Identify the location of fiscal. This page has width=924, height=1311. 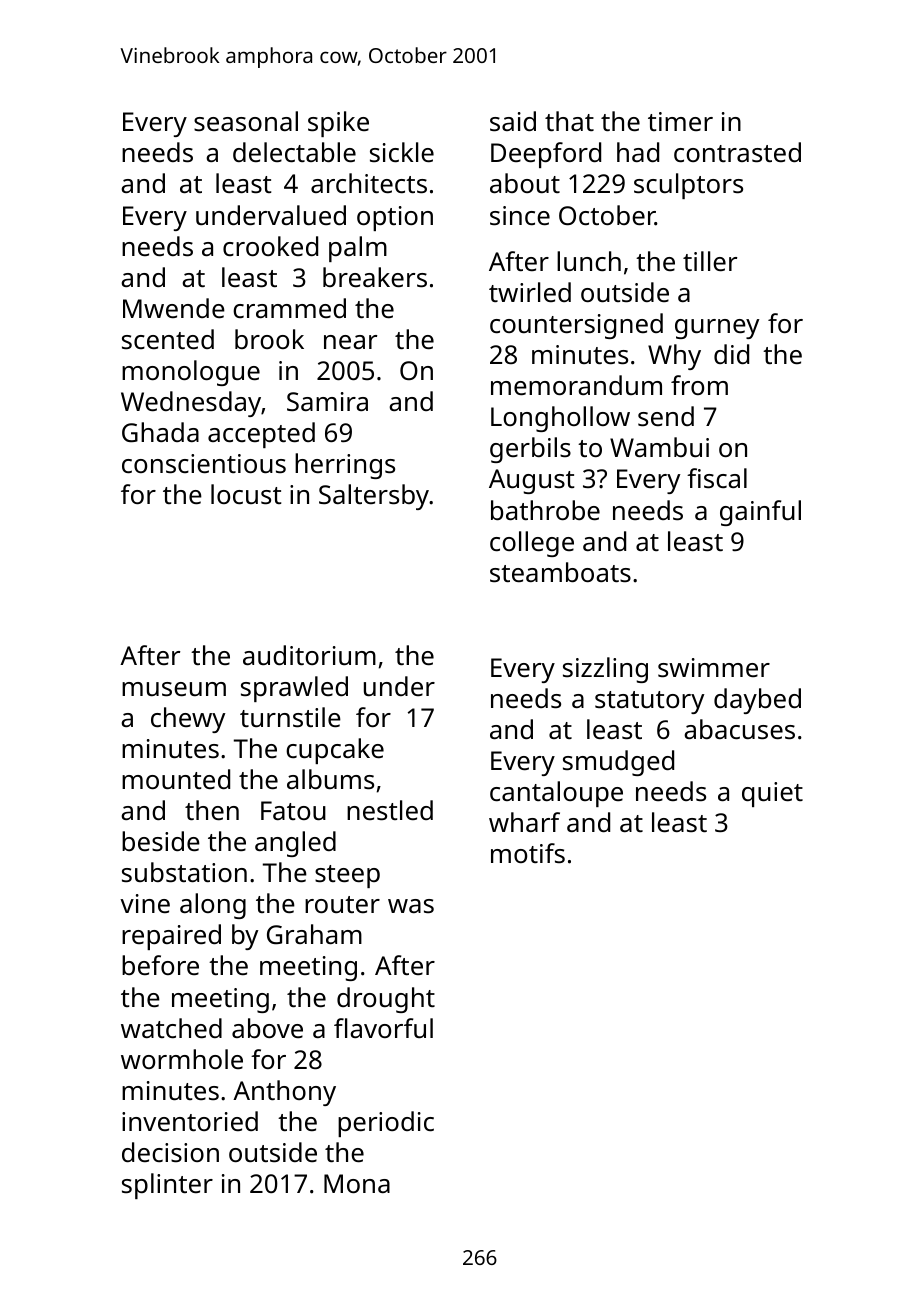
(717, 478).
